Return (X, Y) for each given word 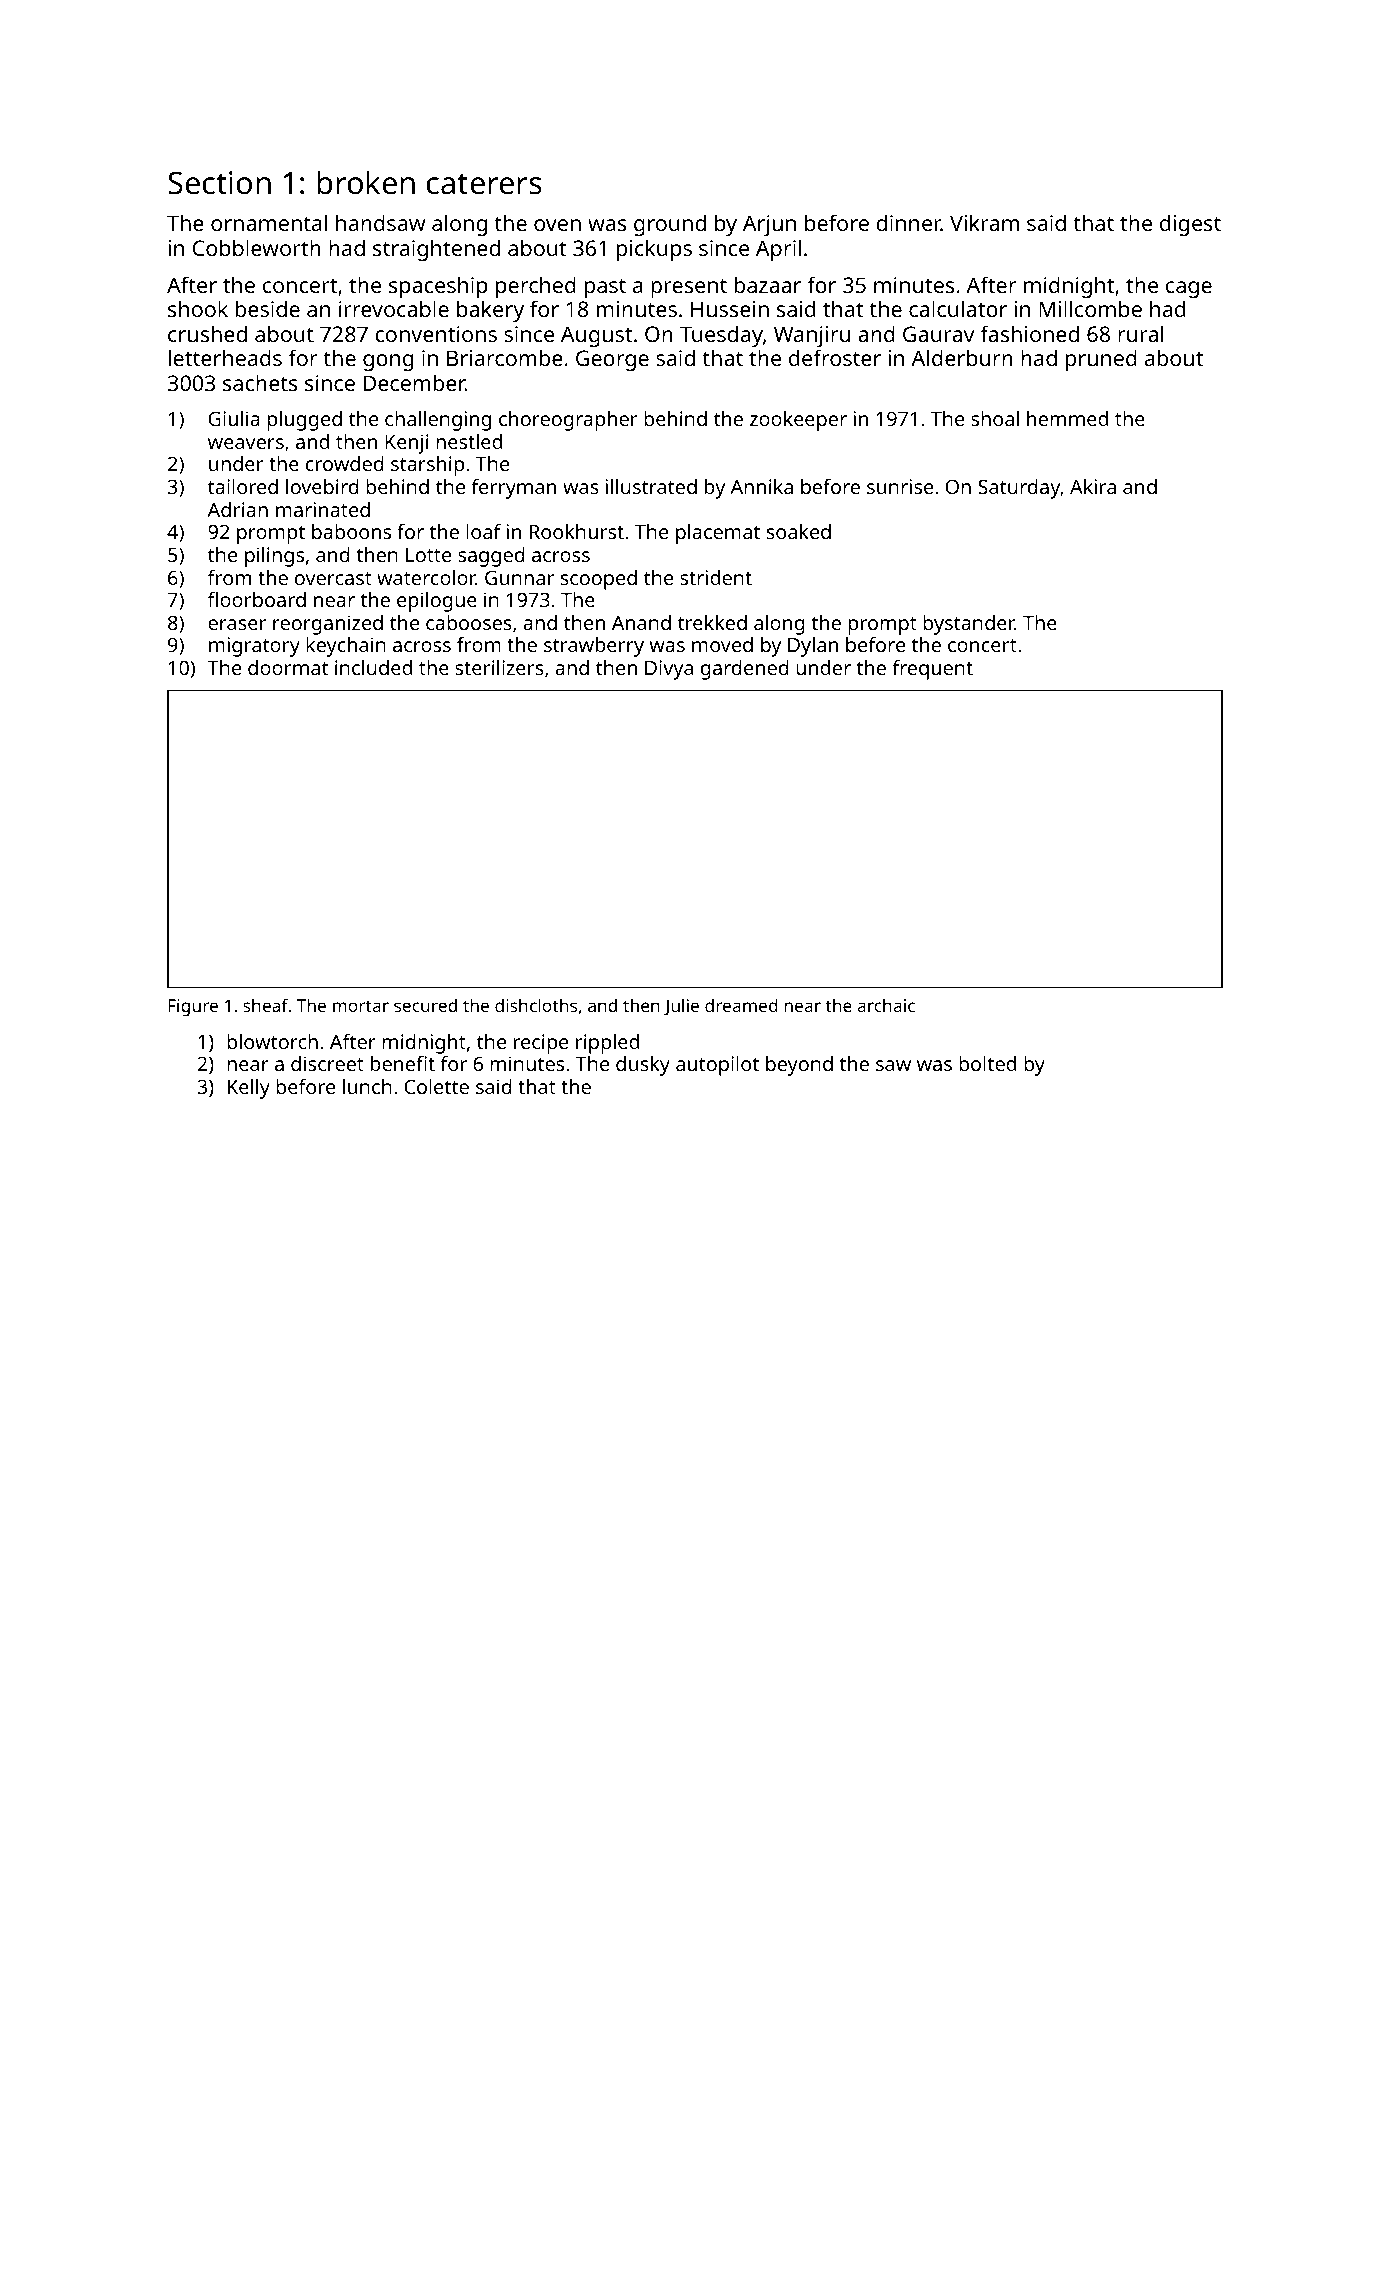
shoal (995, 418)
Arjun (769, 225)
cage (1189, 289)
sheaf (266, 1005)
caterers (484, 184)
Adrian (237, 509)
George (612, 360)
